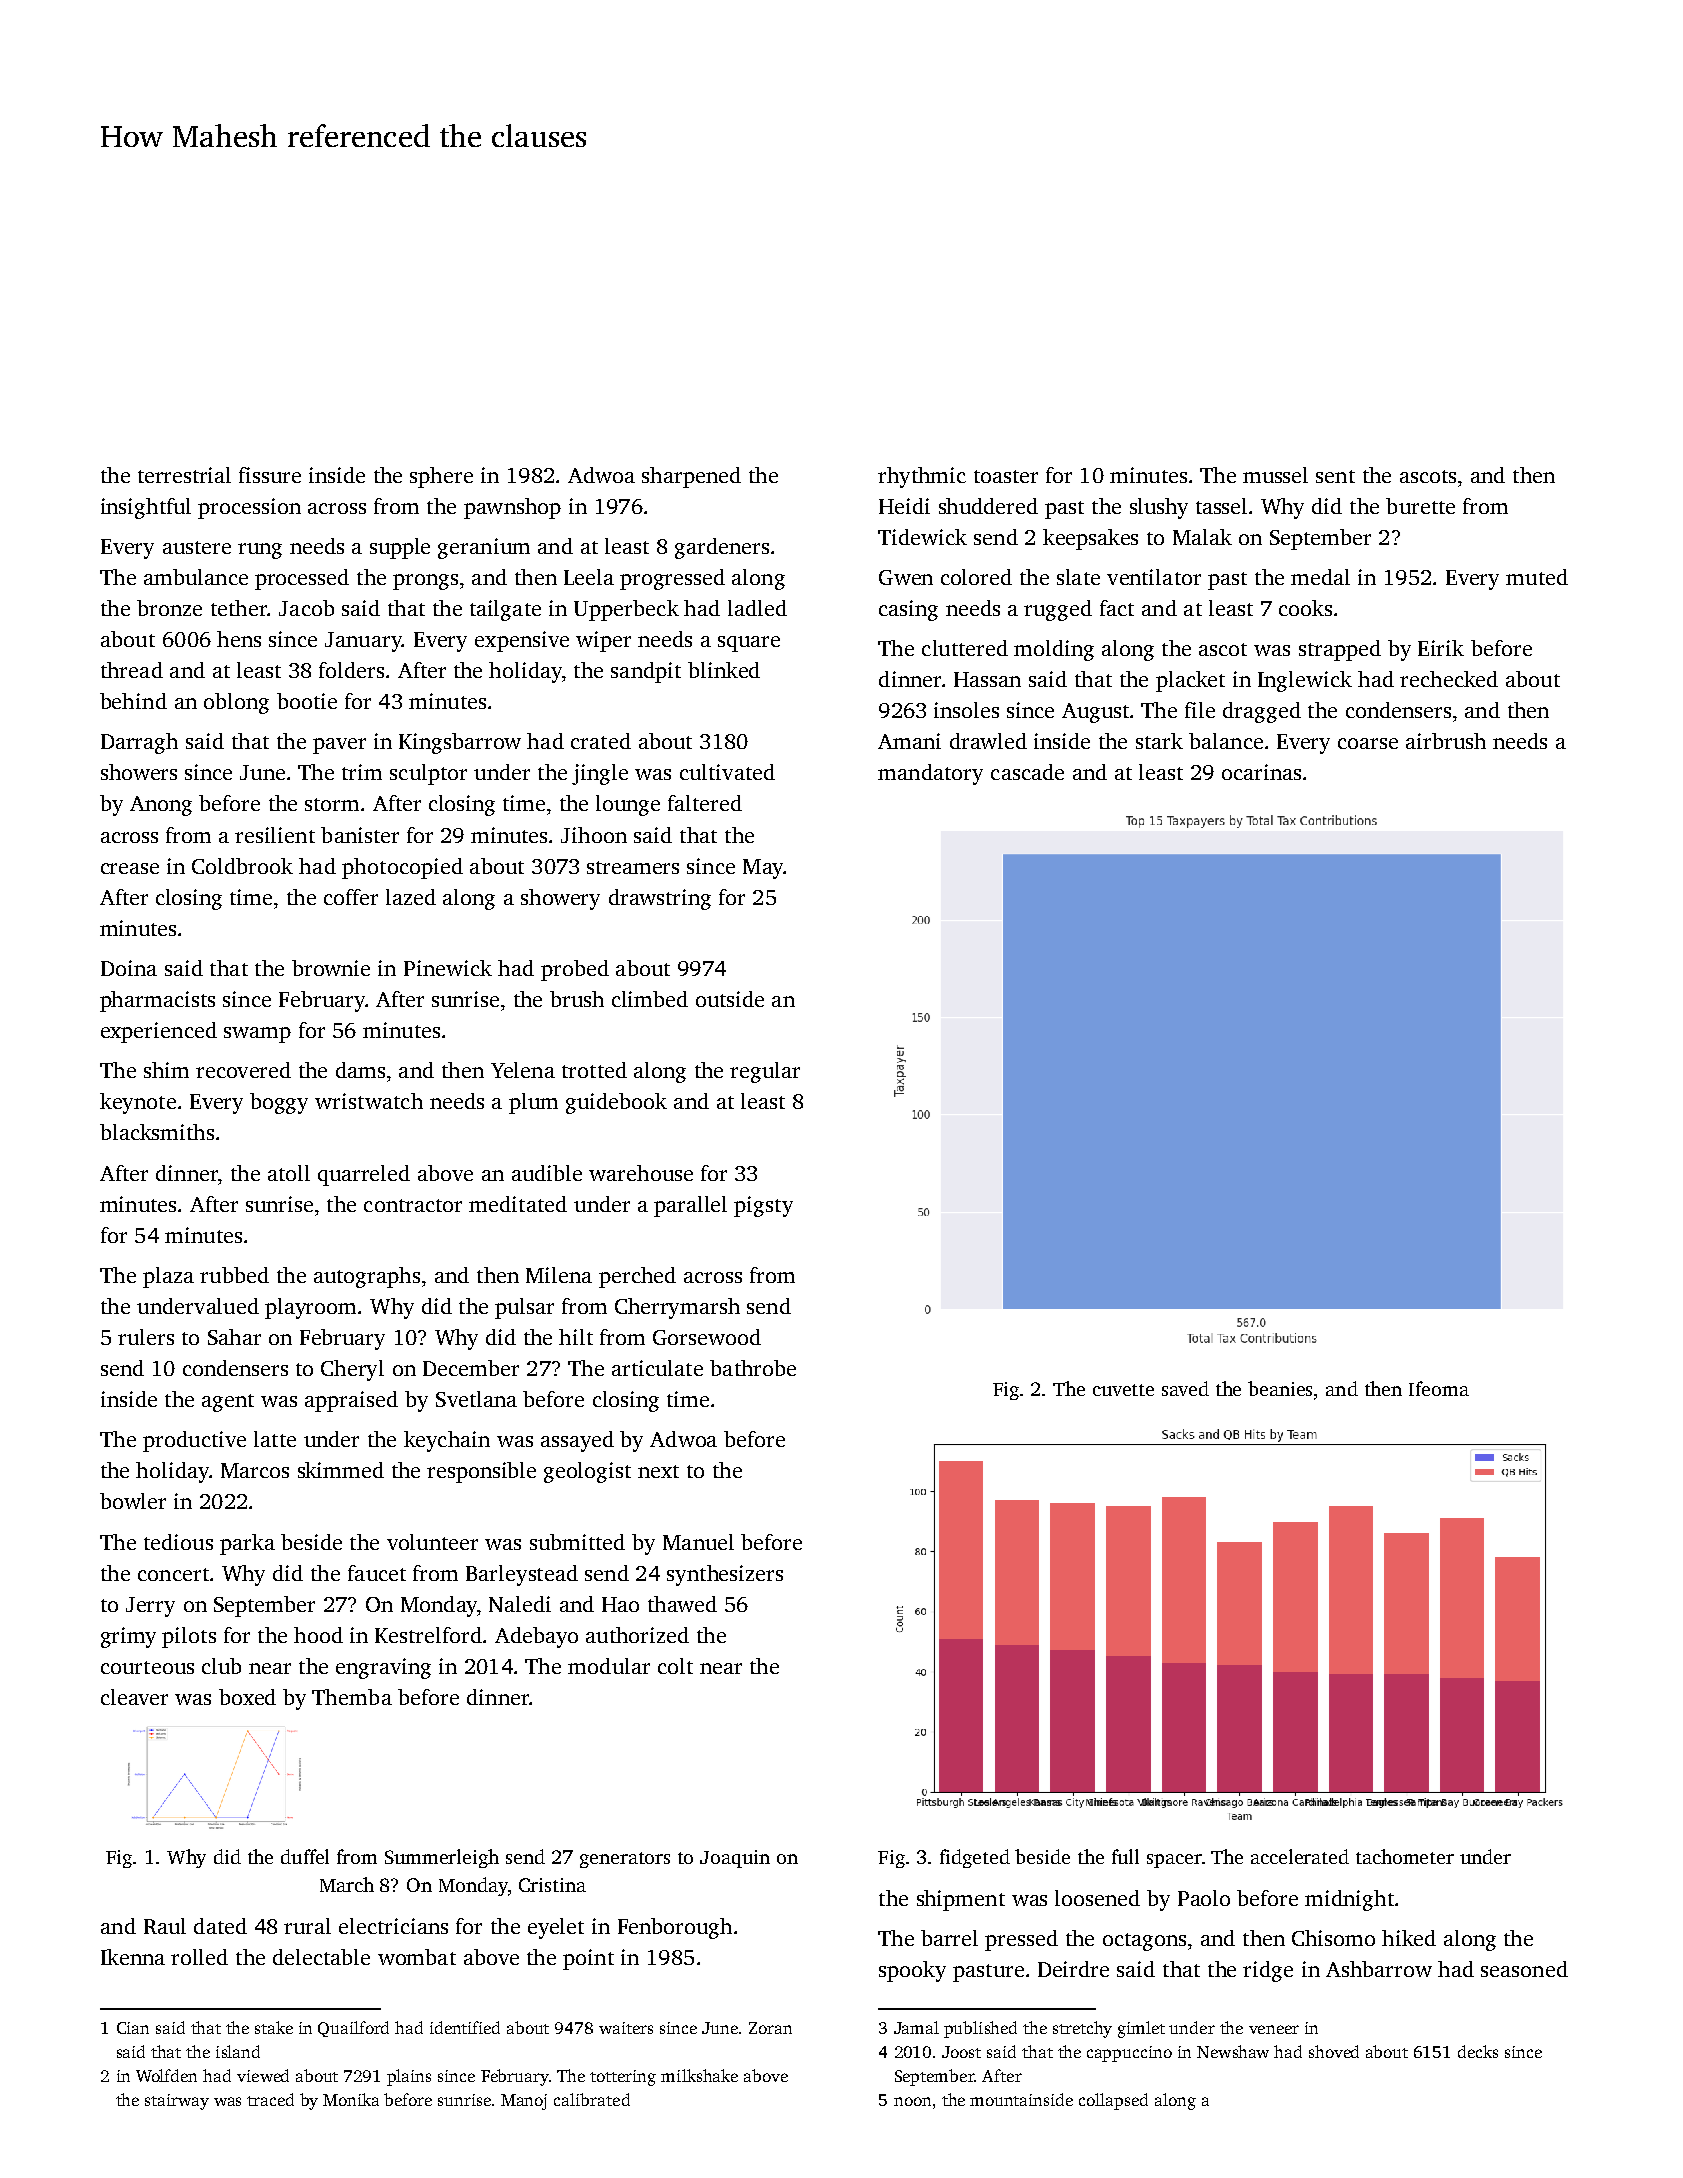  I want to click on crease, so click(130, 868).
